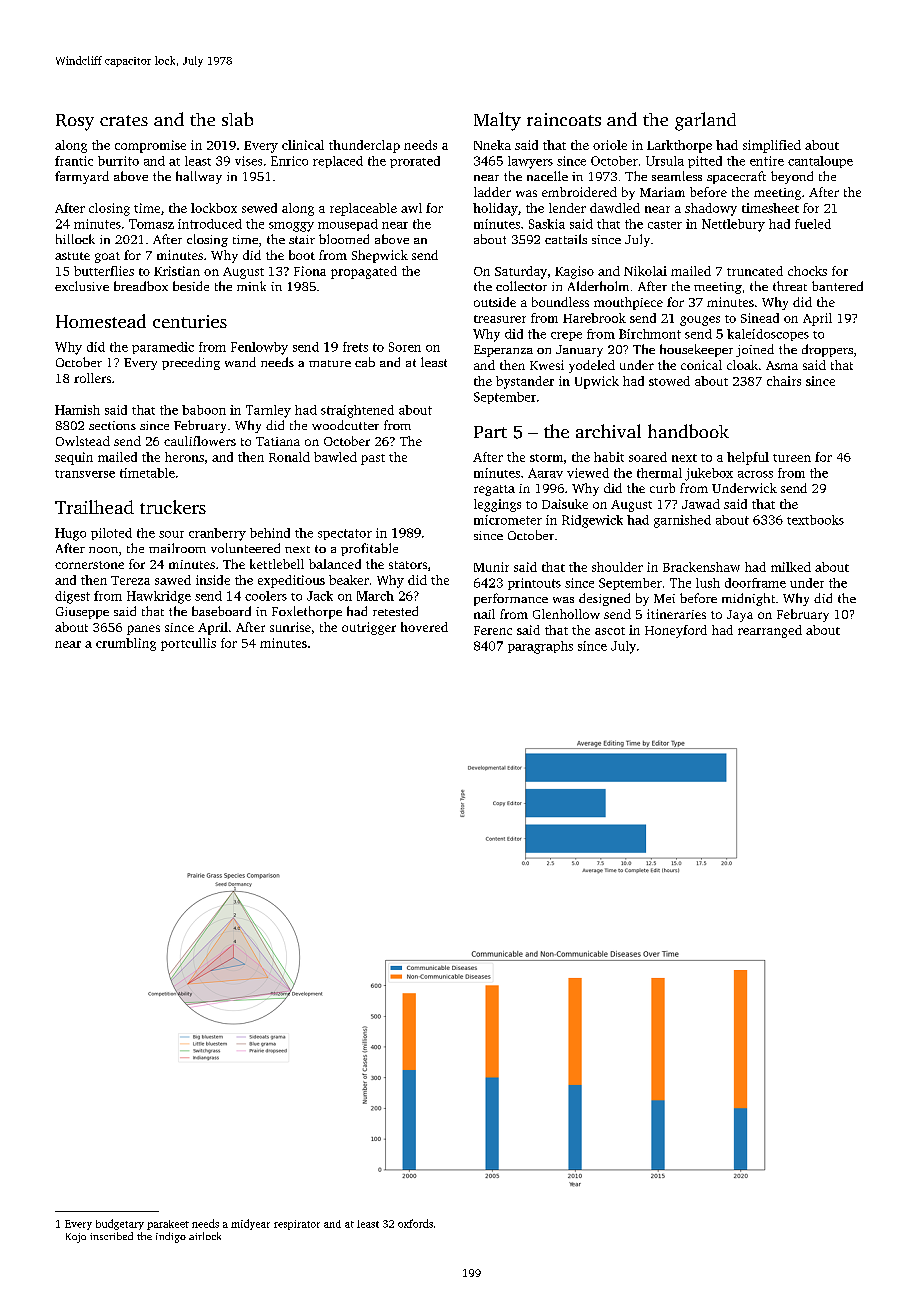 The width and height of the screenshot is (924, 1314). I want to click on budgetary, so click(120, 1224).
